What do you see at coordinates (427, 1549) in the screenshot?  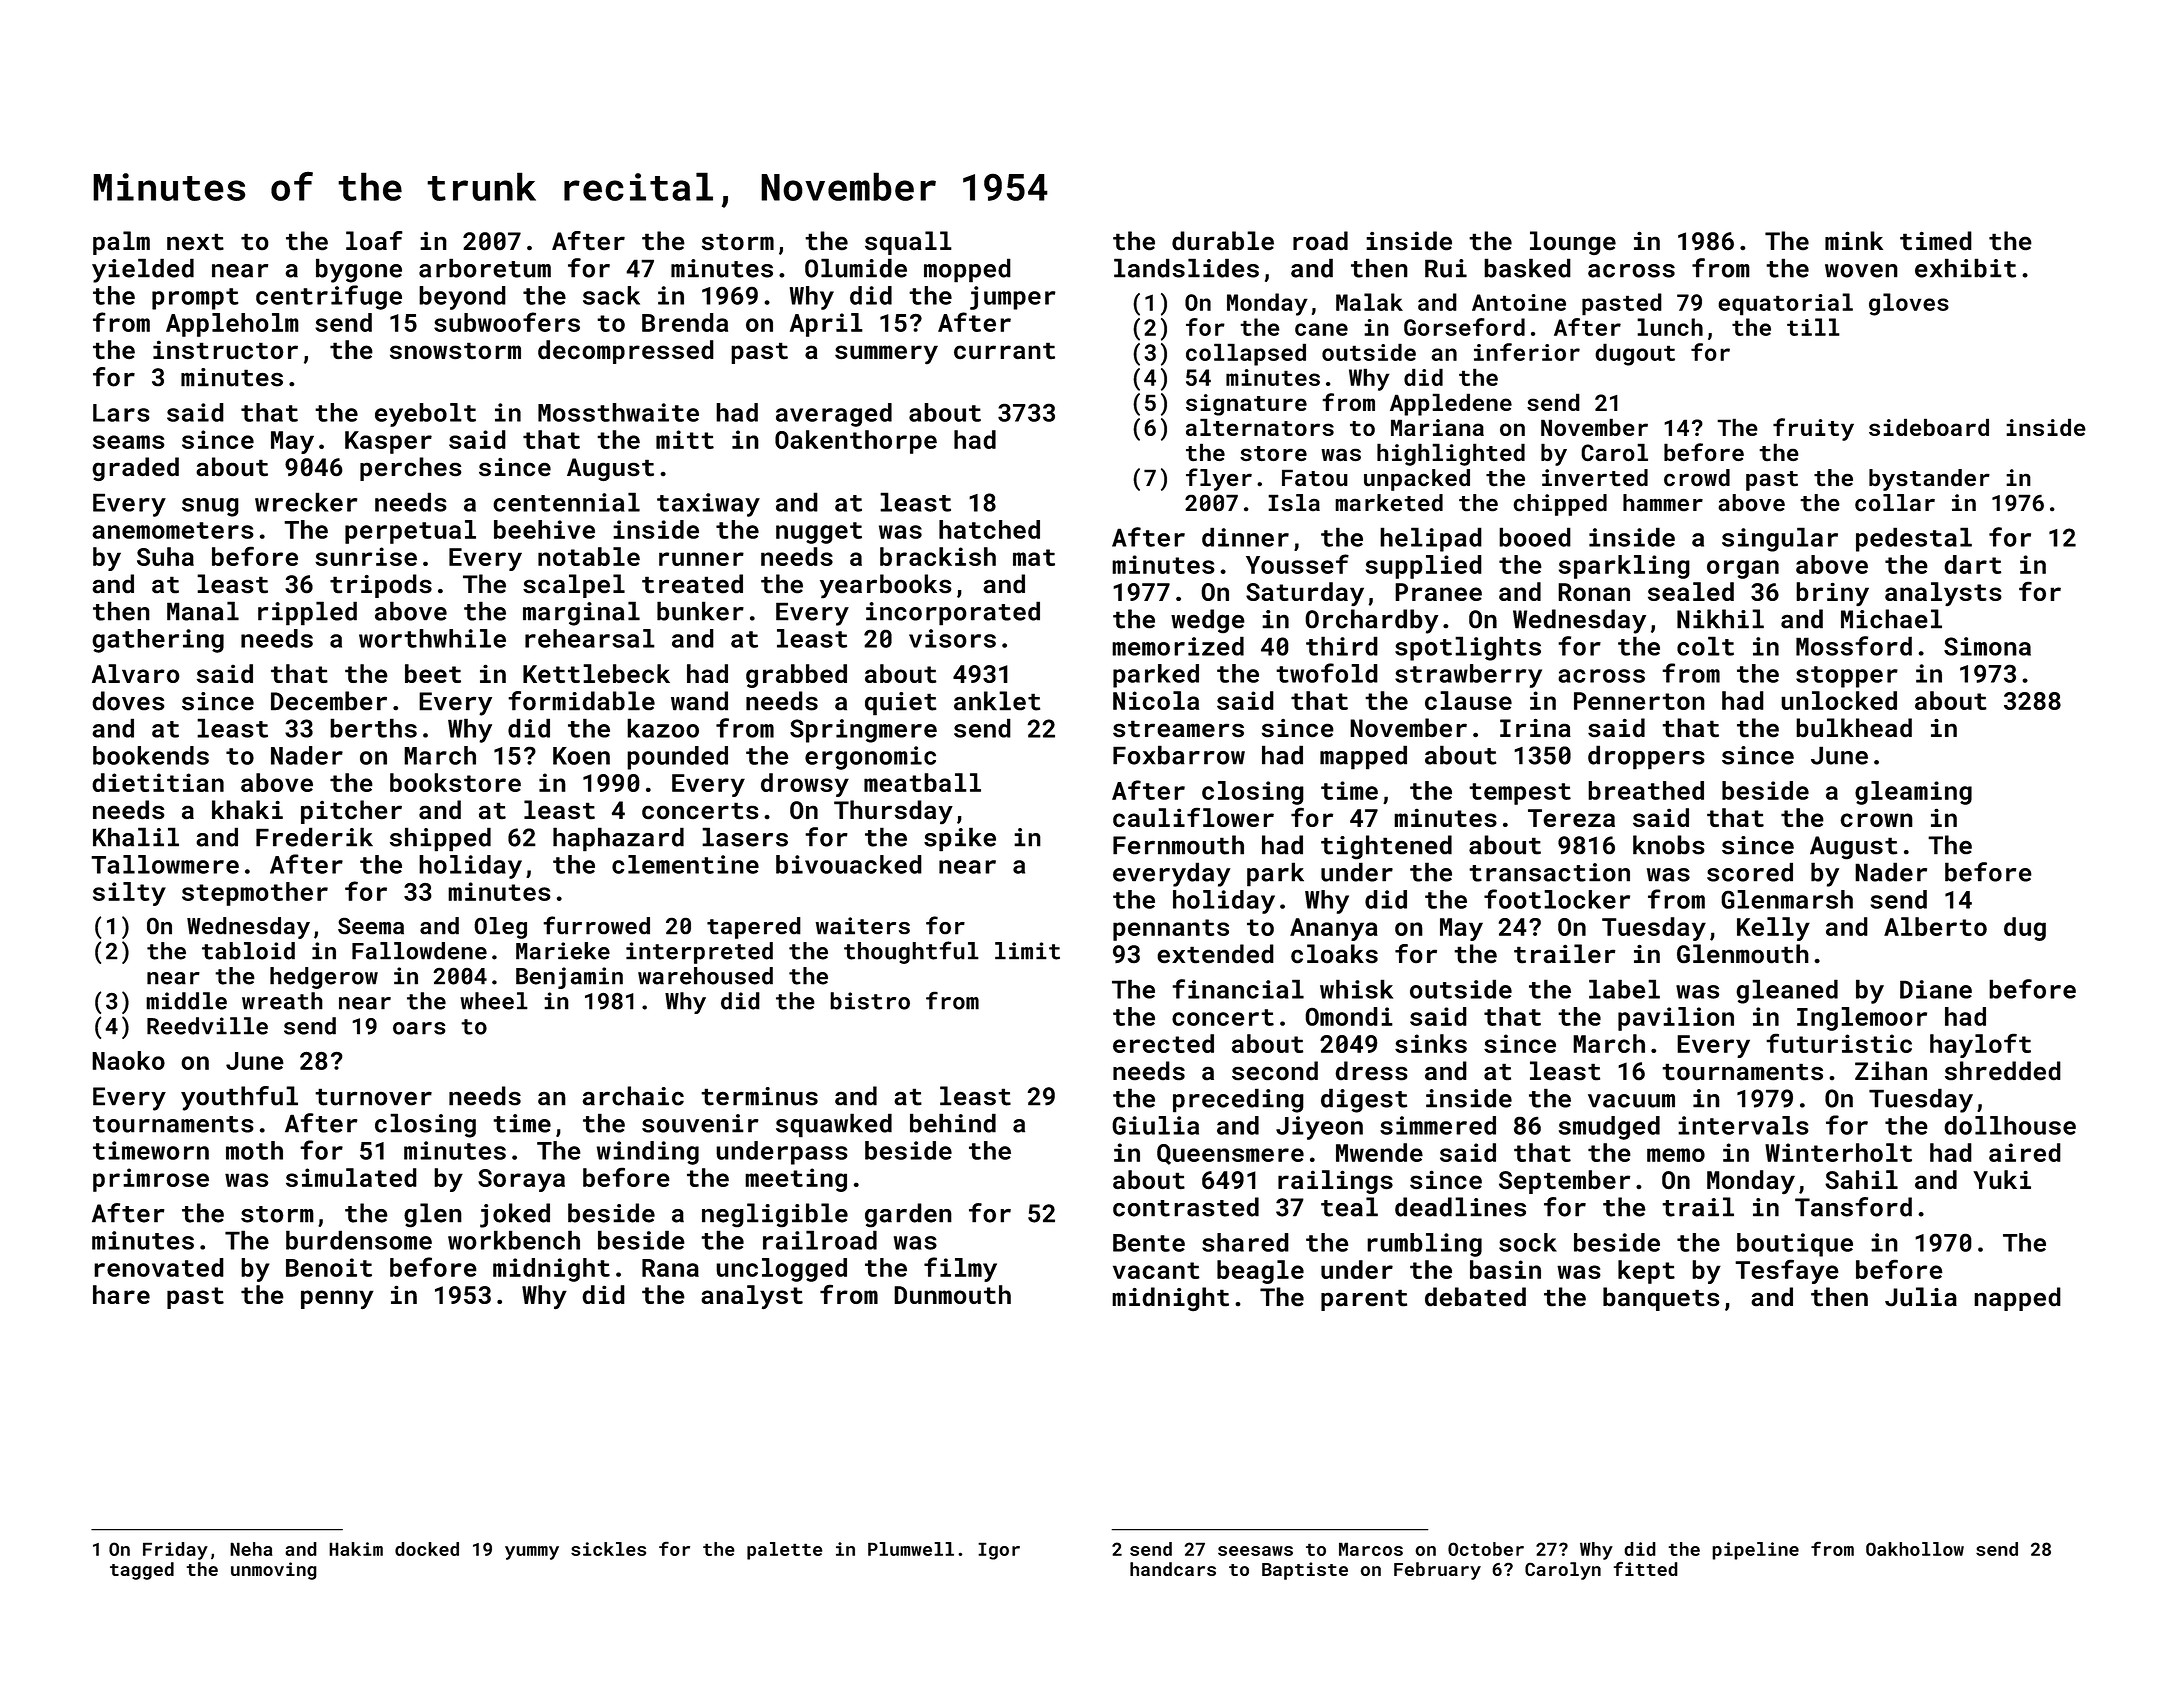 I see `docked` at bounding box center [427, 1549].
